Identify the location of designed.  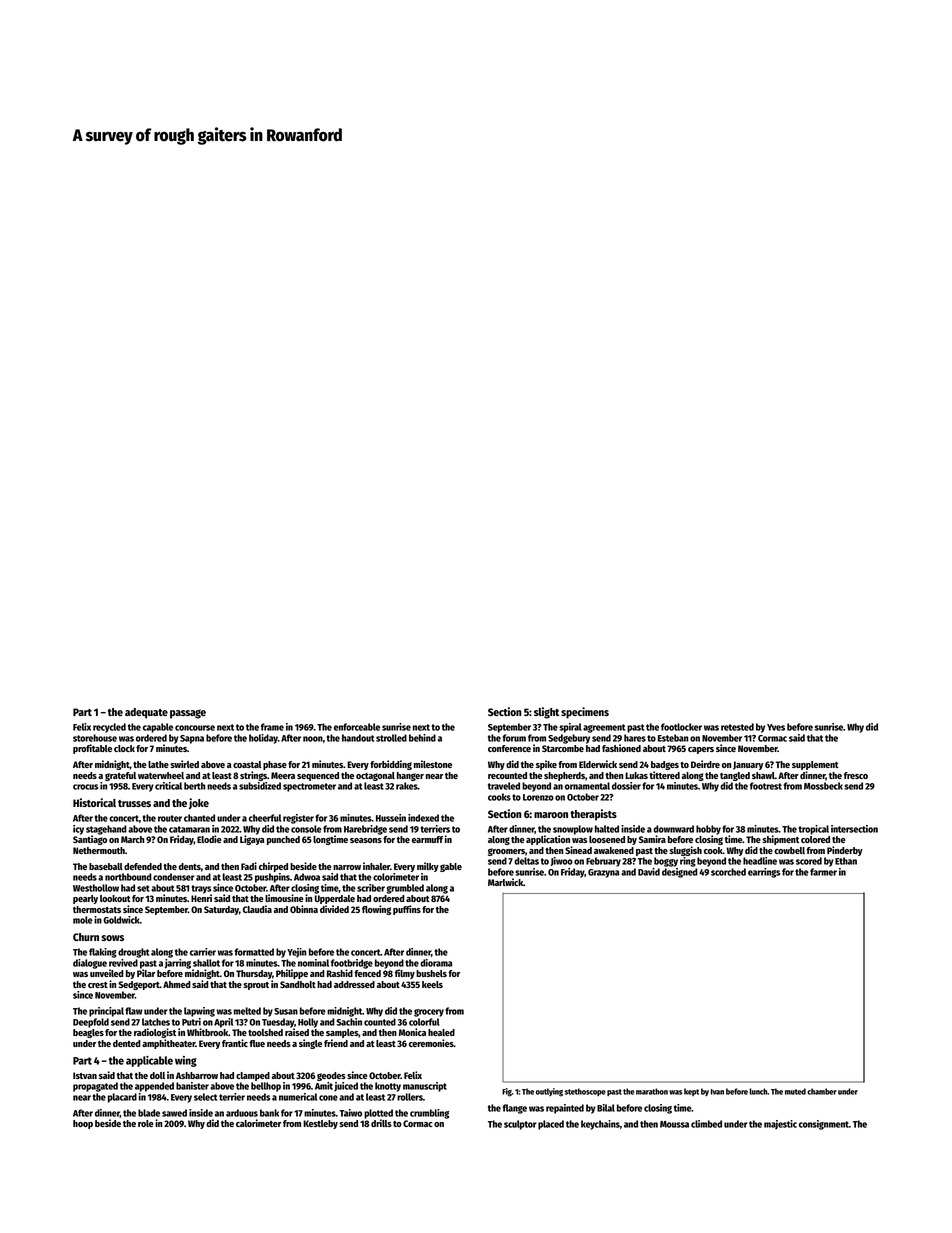
(680, 873).
